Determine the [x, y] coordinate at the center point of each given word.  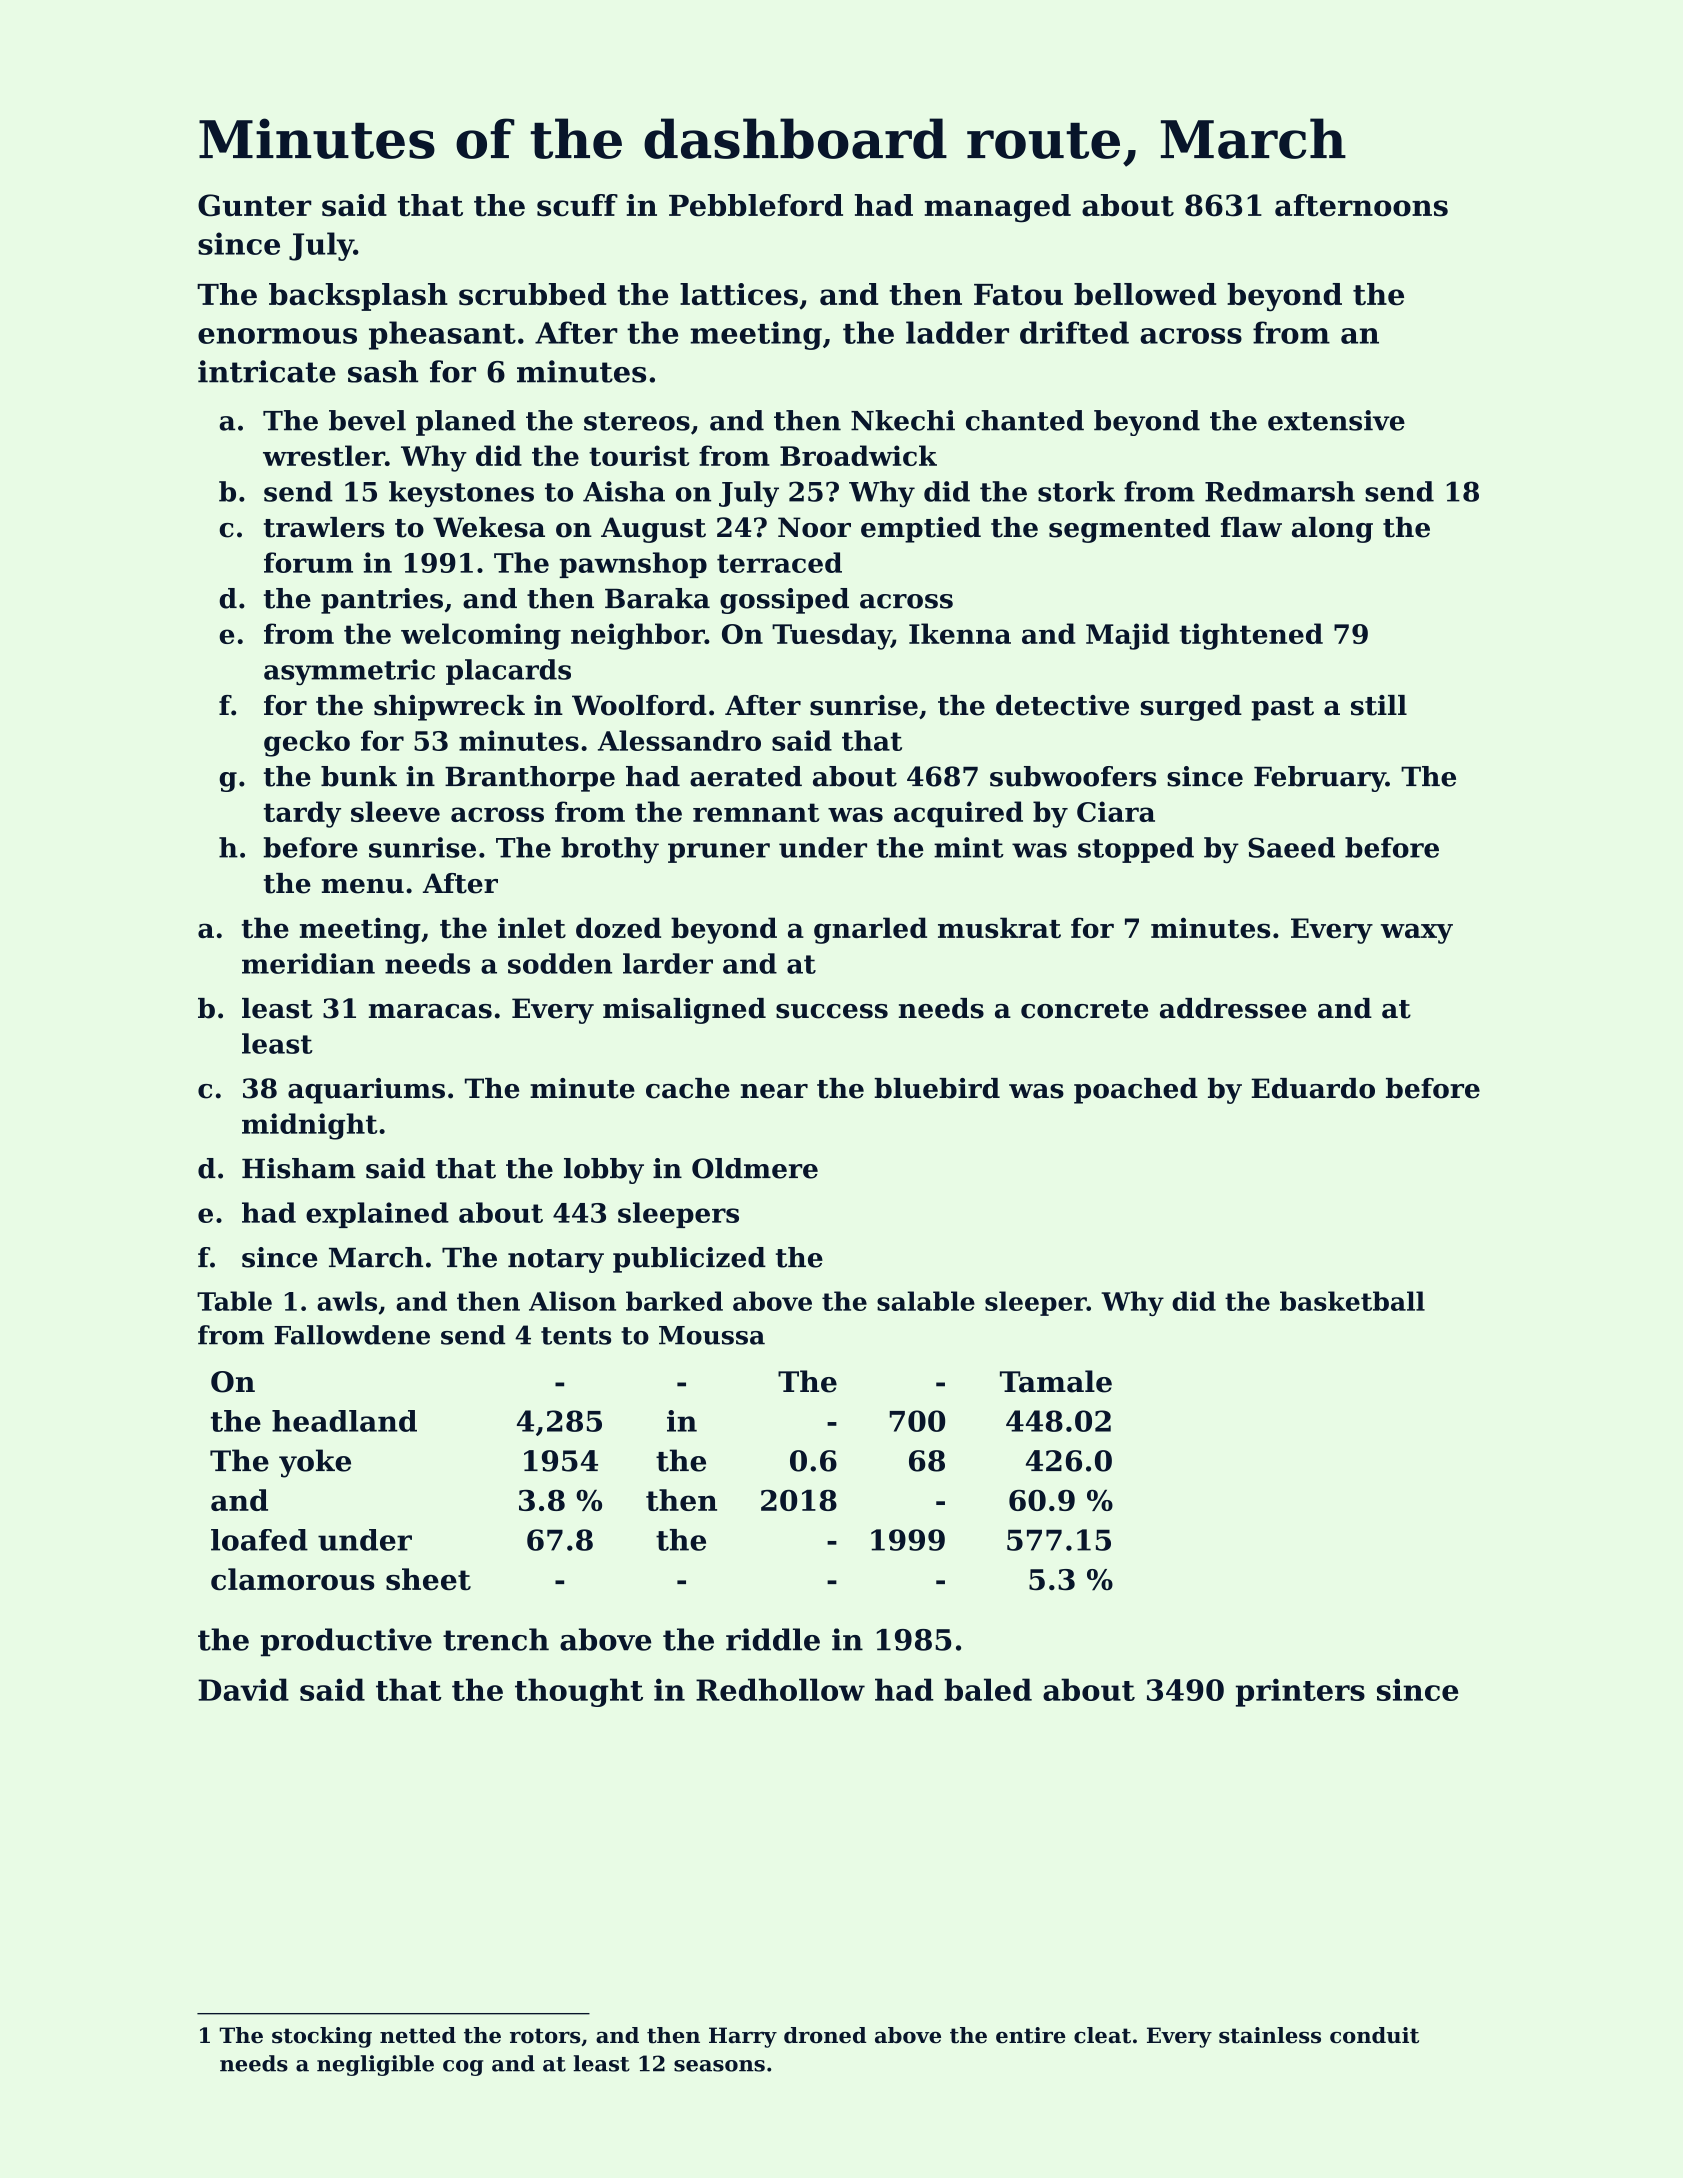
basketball [1352, 1301]
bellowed [1145, 294]
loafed [259, 1540]
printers [1300, 1692]
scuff [577, 205]
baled [988, 1689]
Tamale [1056, 1381]
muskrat [999, 927]
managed [997, 208]
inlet [532, 927]
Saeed [1291, 847]
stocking [322, 2037]
